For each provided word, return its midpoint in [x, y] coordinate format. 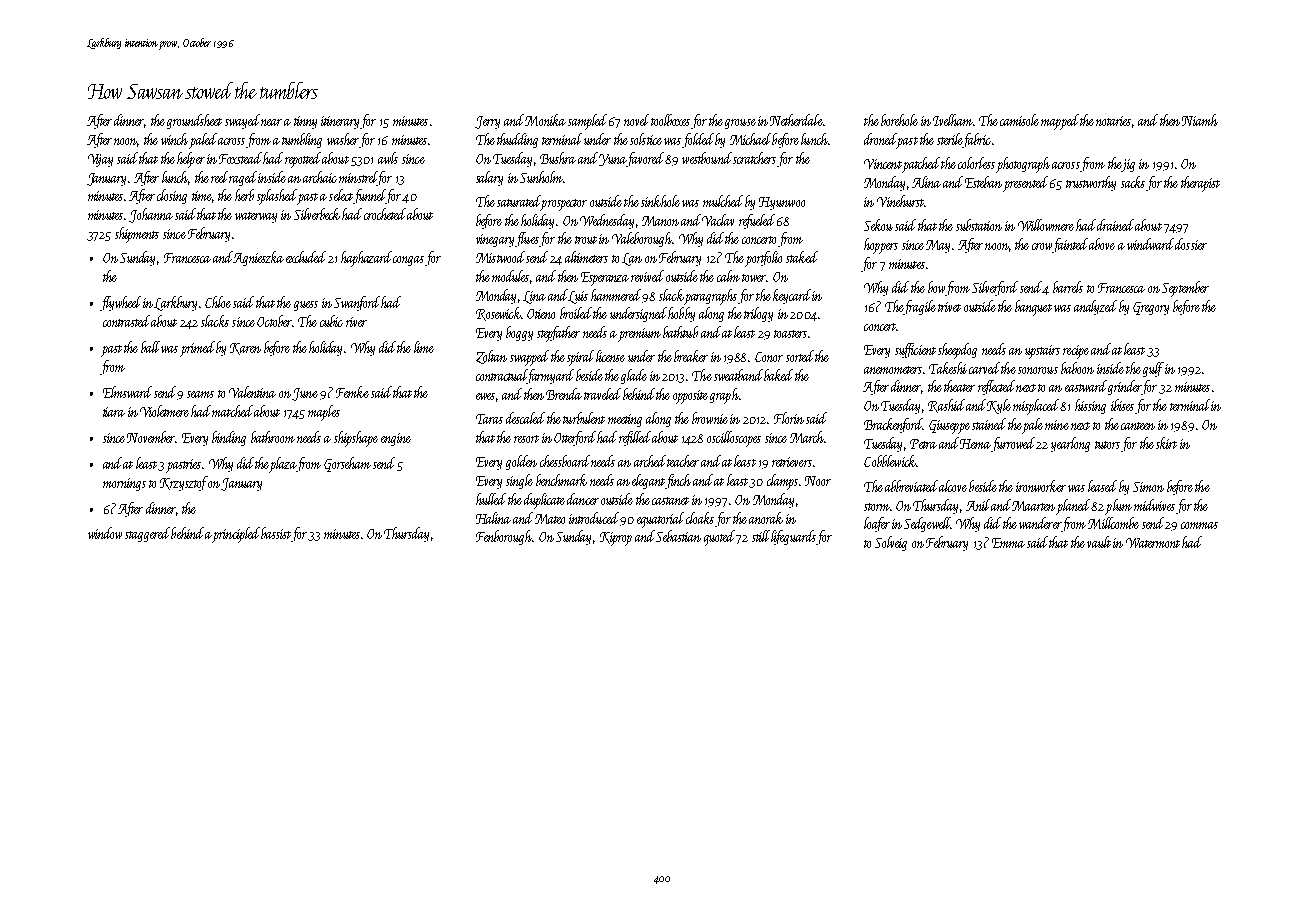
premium [639, 335]
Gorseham [347, 464]
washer [343, 139]
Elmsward [127, 392]
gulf [1153, 369]
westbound [707, 158]
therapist [1200, 184]
